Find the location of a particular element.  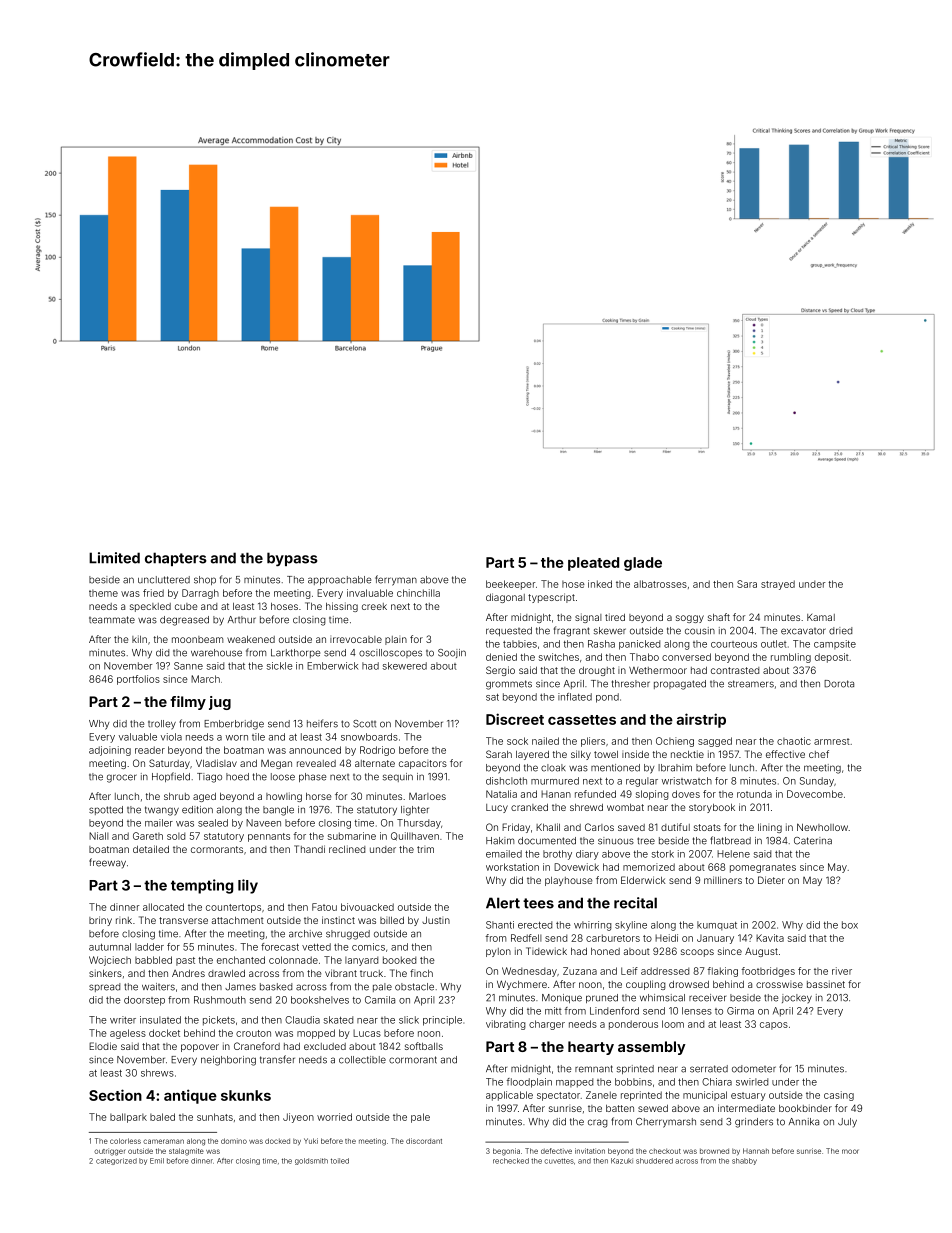

rechecked is located at coordinates (511, 1161).
